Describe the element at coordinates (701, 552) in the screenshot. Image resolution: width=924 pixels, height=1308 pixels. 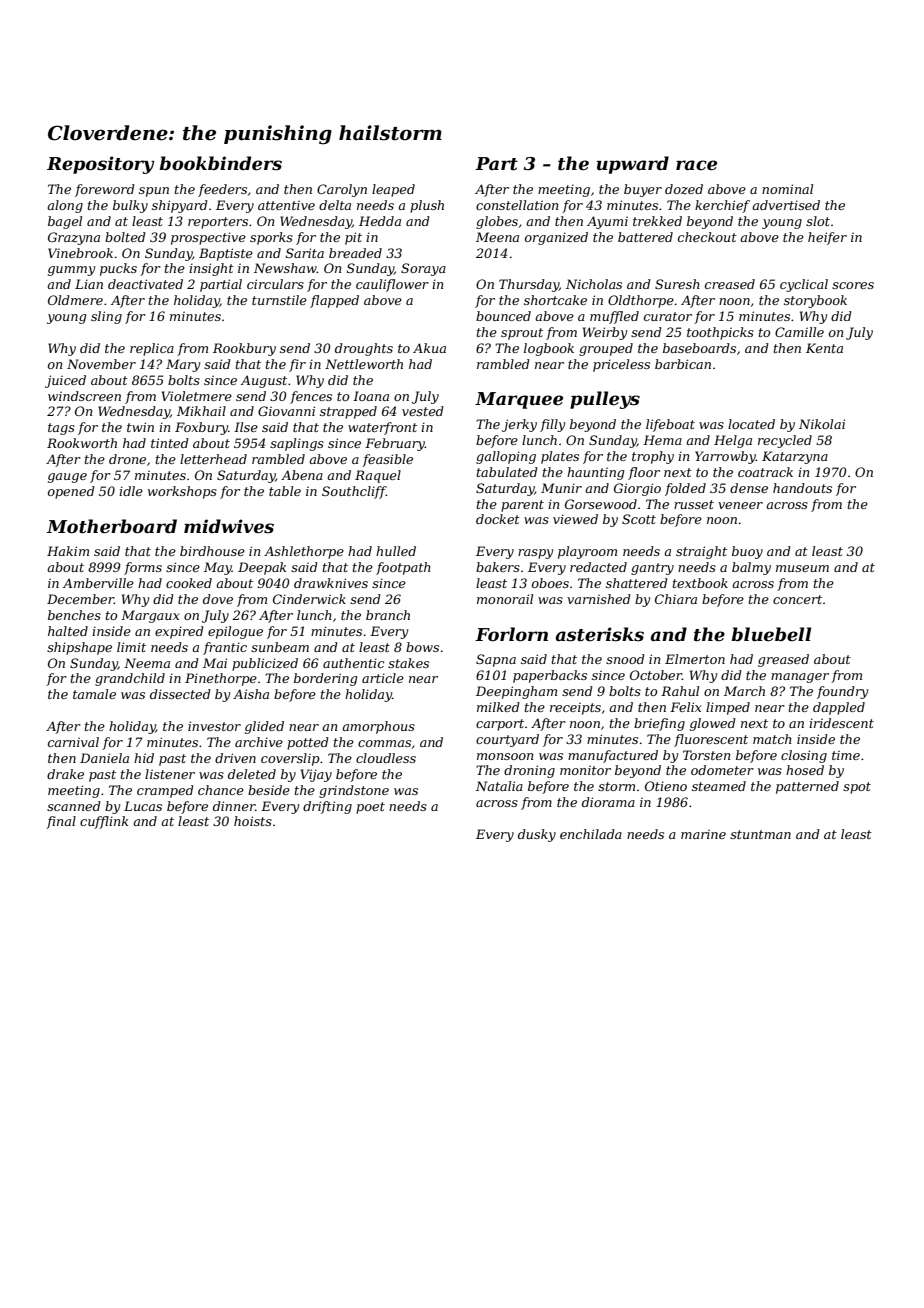
I see `straight` at that location.
